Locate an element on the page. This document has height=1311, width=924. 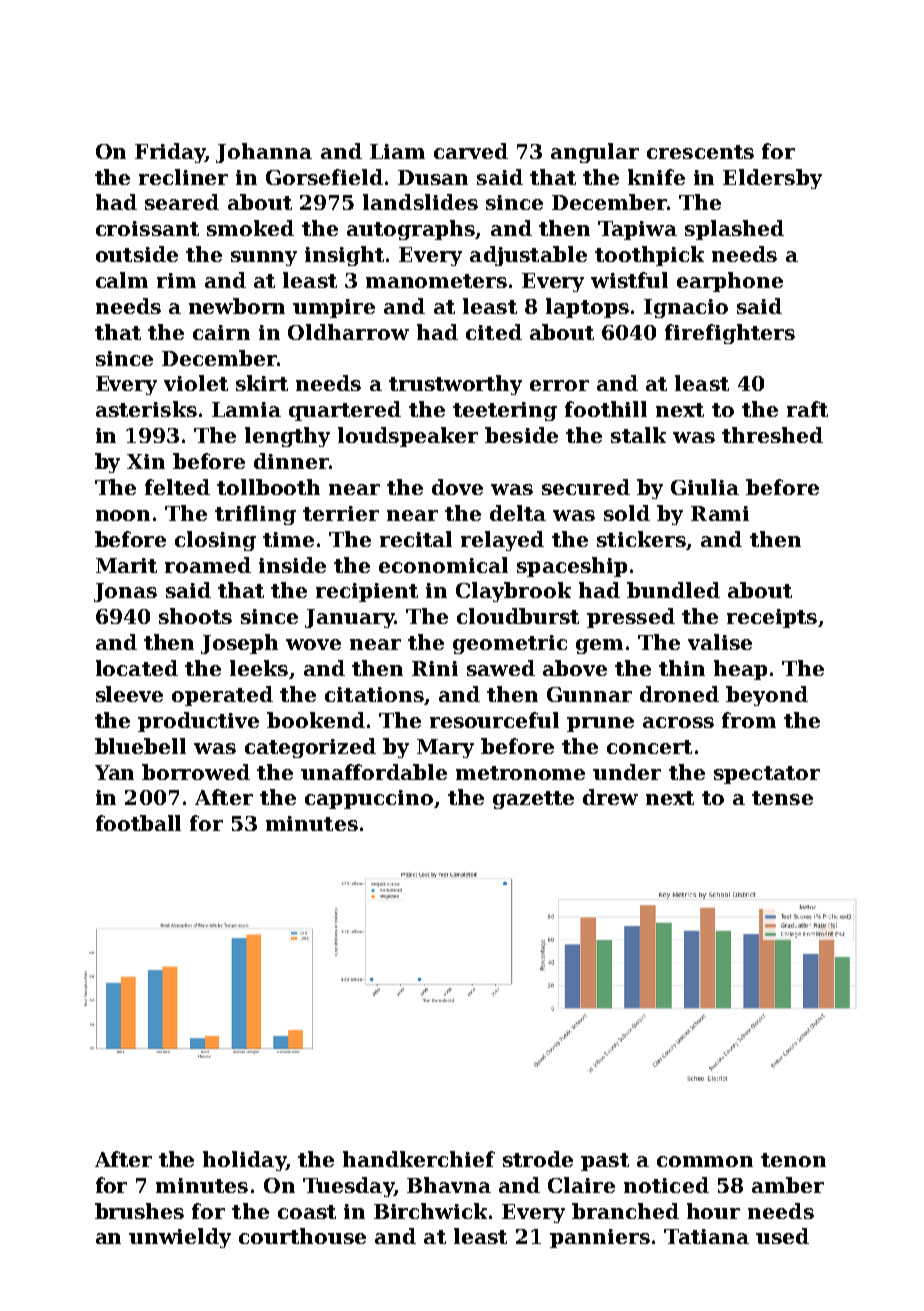
borrowed is located at coordinates (196, 772).
